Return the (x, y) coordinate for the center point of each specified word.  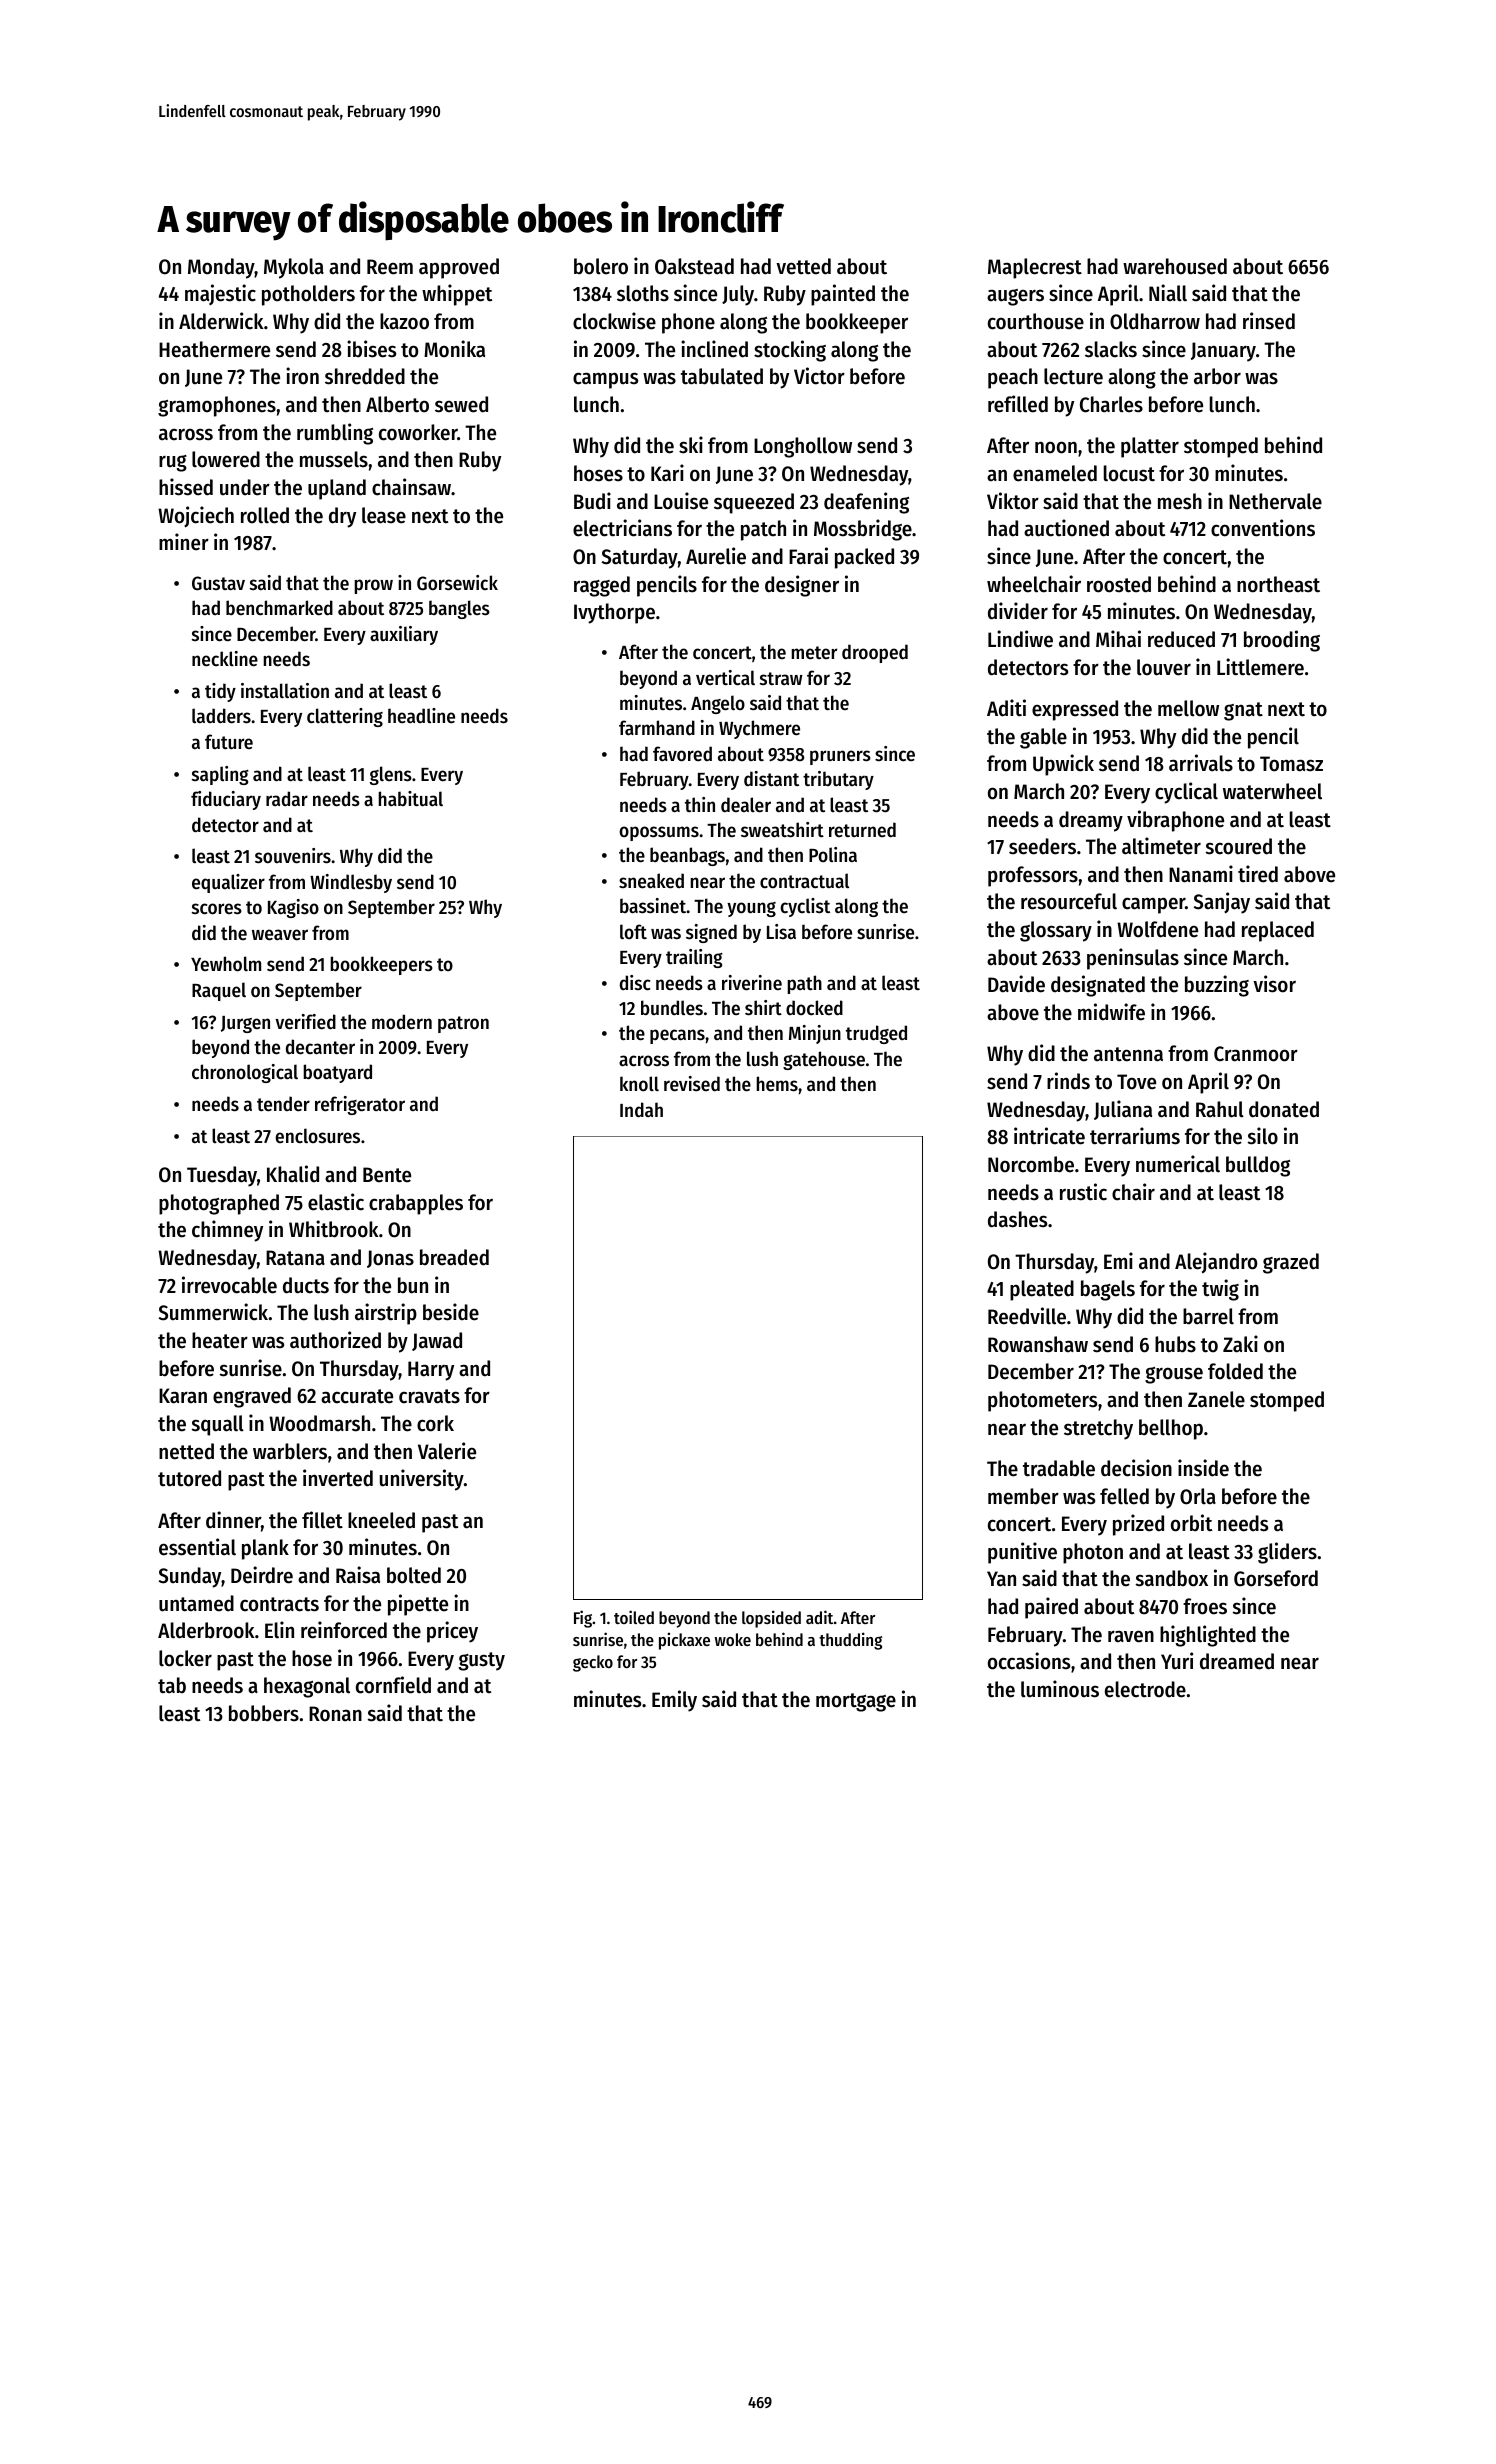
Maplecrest (1035, 268)
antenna (1128, 1054)
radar (287, 798)
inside (1203, 1468)
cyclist (805, 907)
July (738, 295)
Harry (431, 1371)
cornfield (393, 1685)
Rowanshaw (1038, 1344)
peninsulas (1133, 959)
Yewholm (226, 964)
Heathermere (214, 349)
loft (633, 931)
